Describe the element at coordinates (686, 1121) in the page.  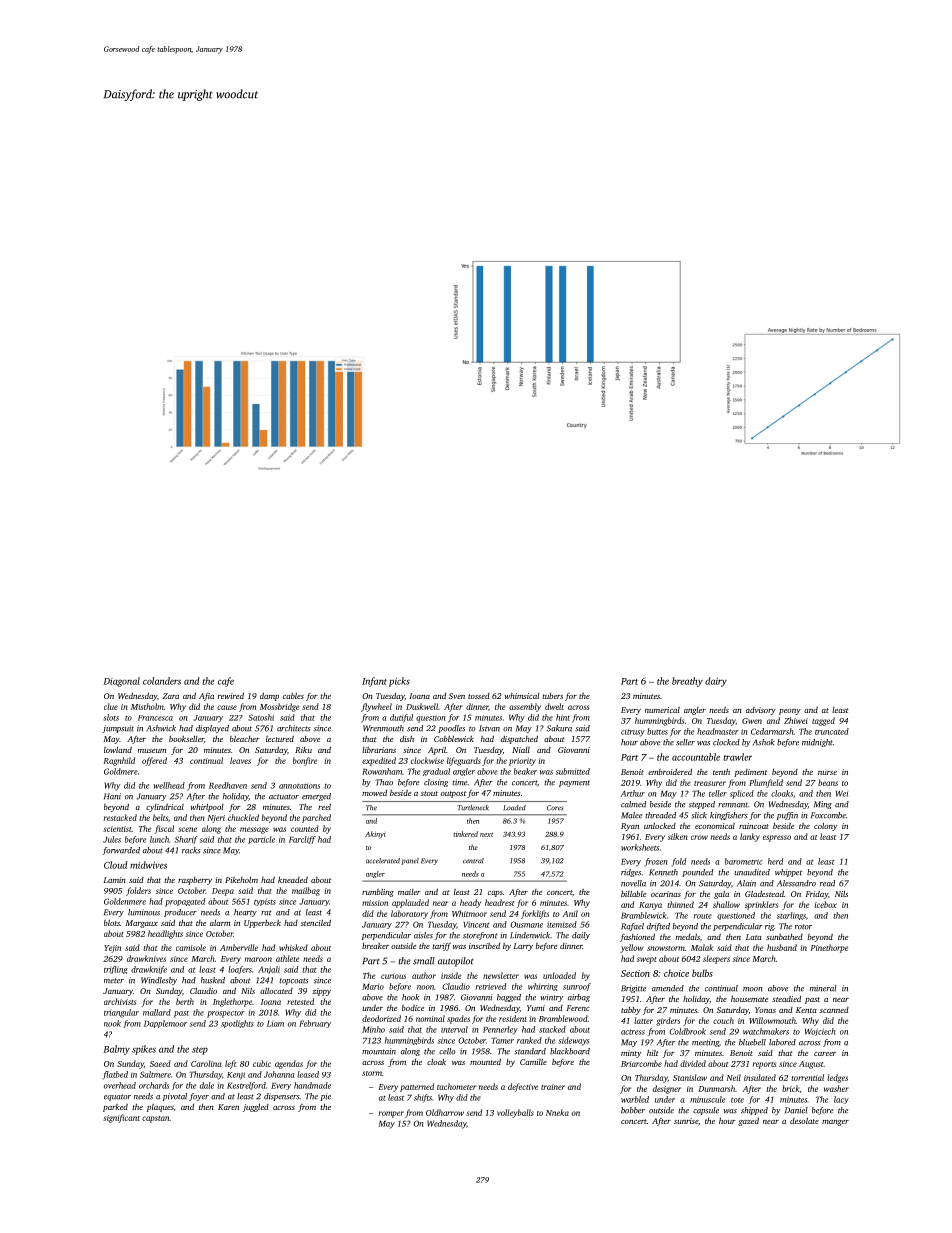
I see `sunrise` at that location.
